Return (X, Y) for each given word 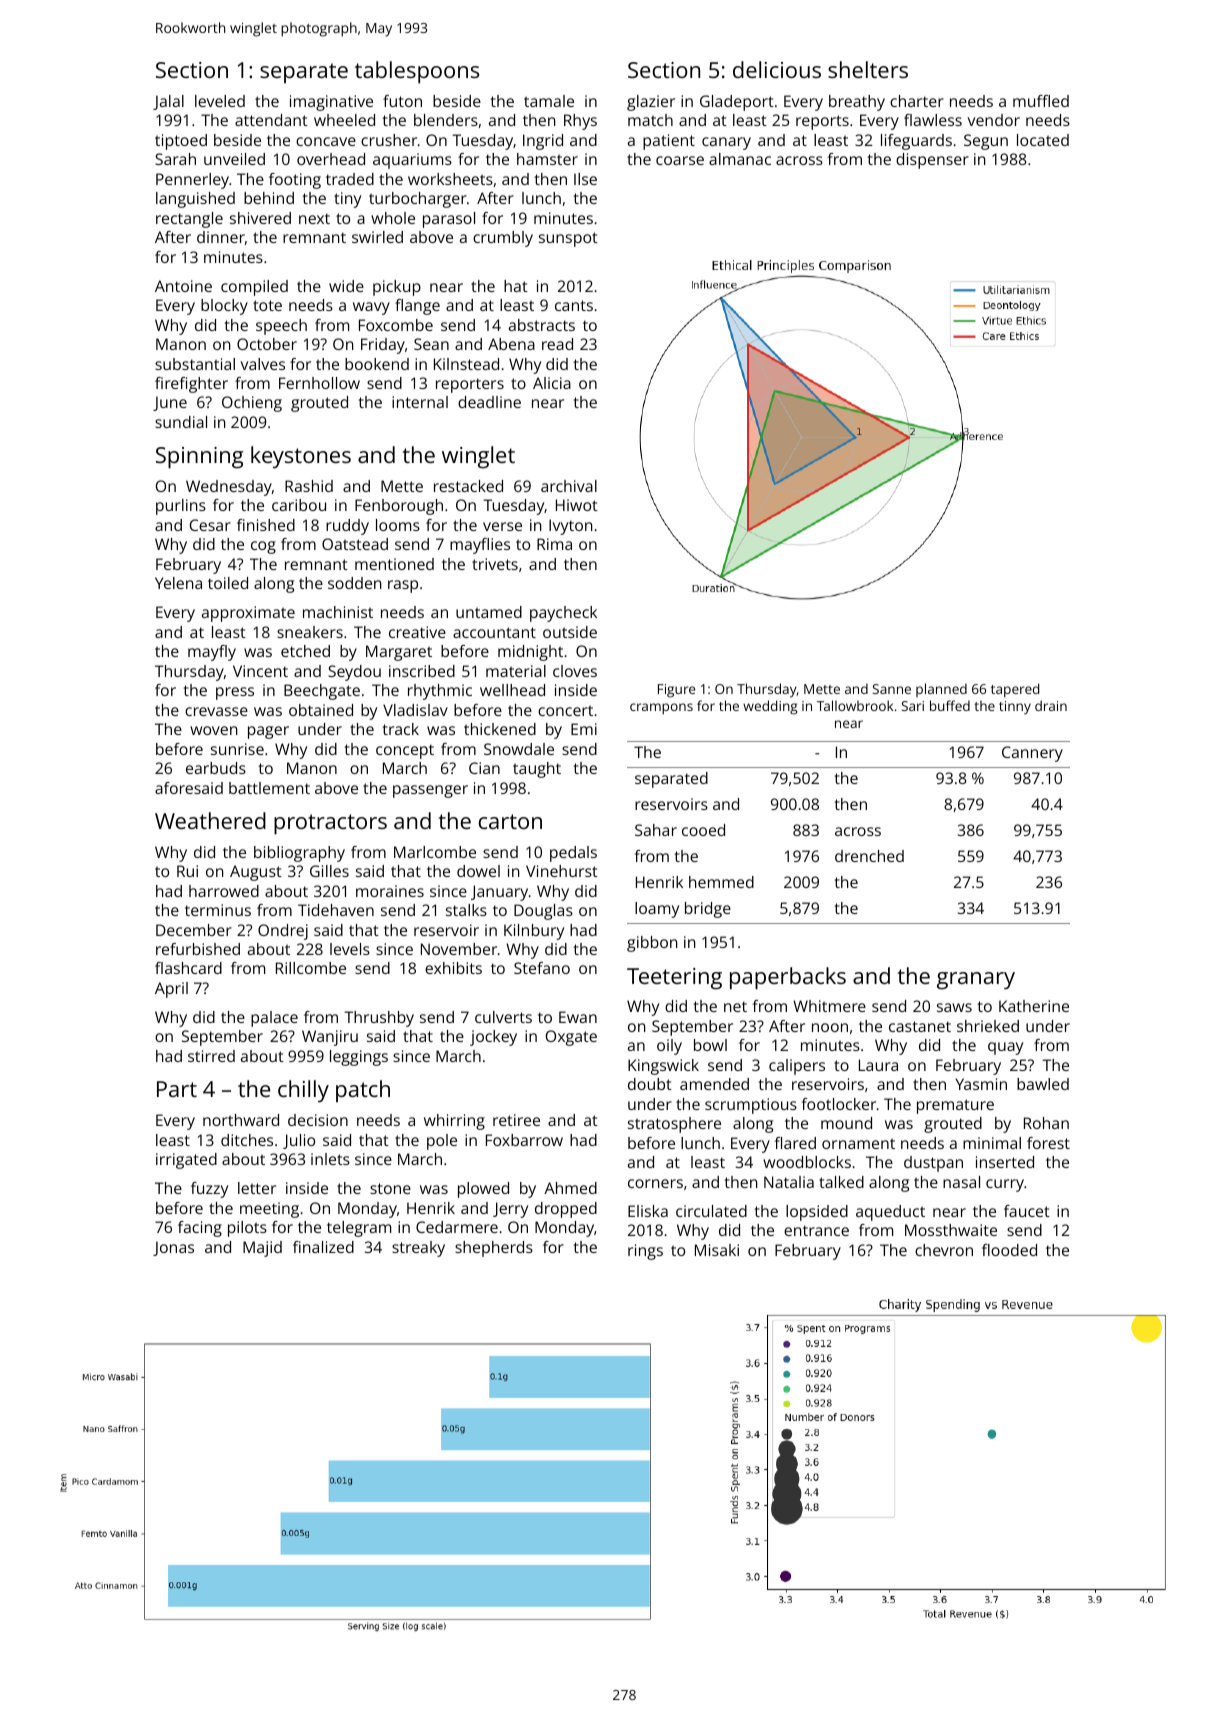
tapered (1015, 690)
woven (213, 730)
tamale (549, 101)
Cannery (1032, 754)
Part (177, 1089)
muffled (1041, 101)
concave (326, 141)
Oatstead (355, 544)
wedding (770, 707)
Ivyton (570, 527)
